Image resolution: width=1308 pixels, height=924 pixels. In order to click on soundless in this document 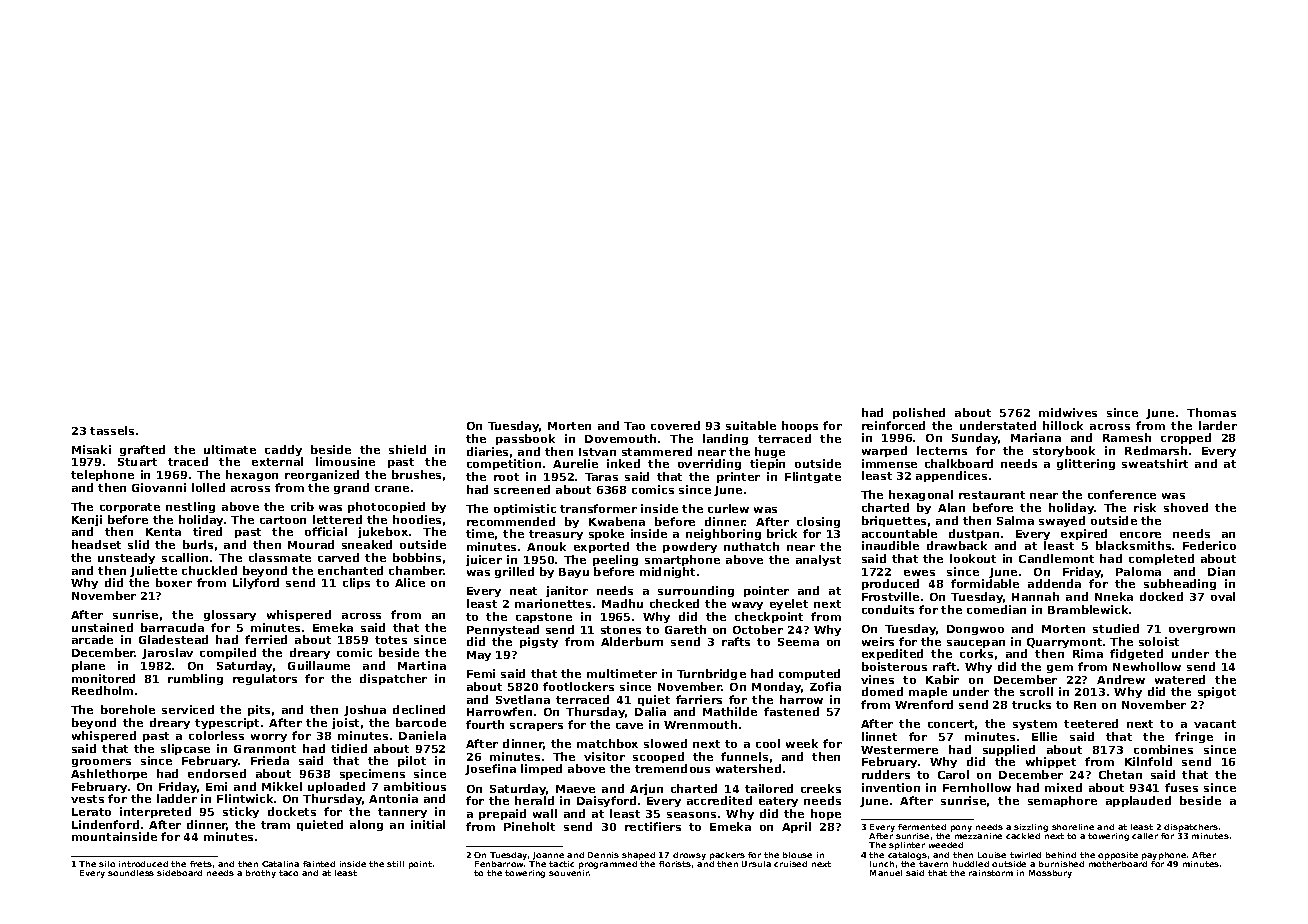, I will do `click(131, 873)`.
